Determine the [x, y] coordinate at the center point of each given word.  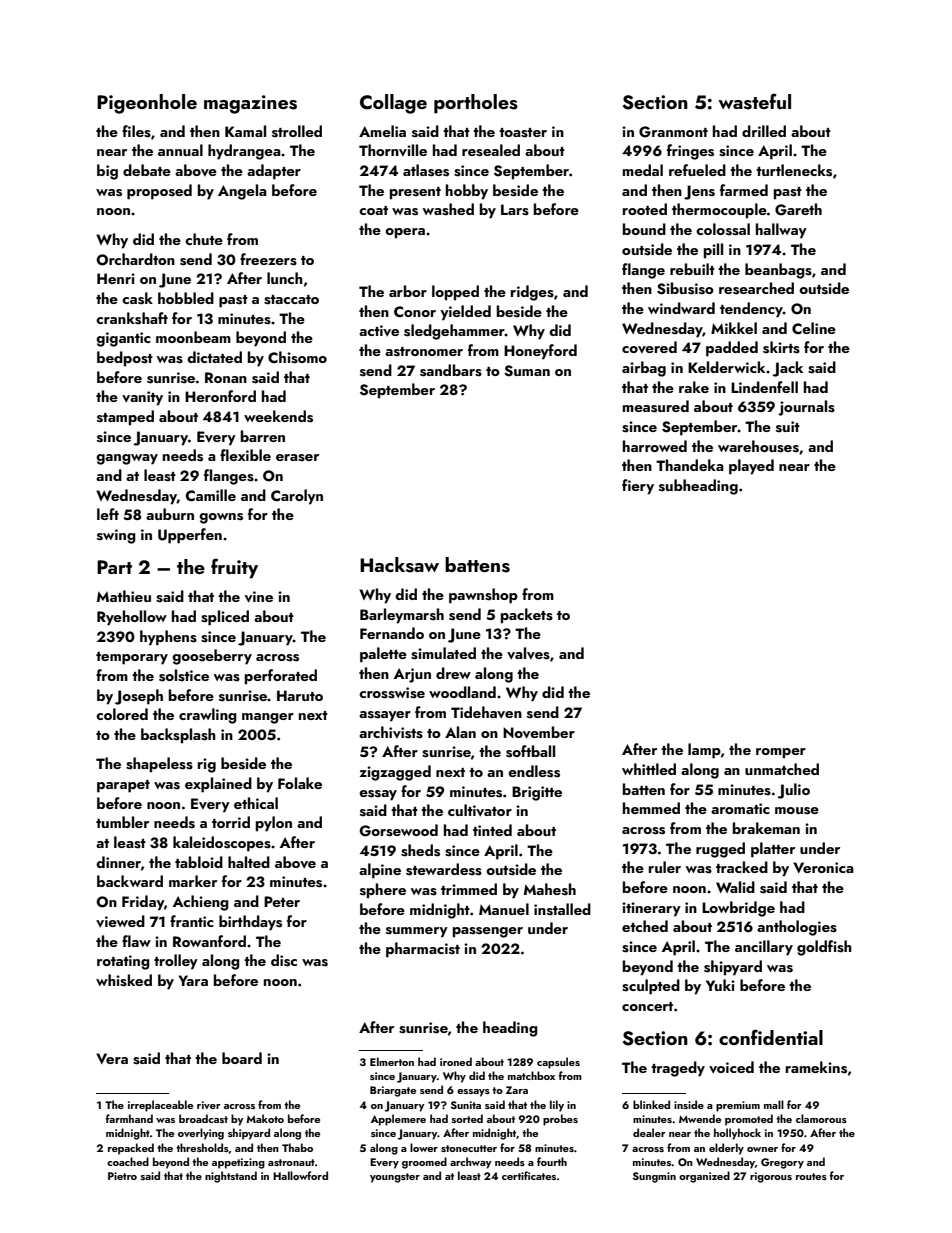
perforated [281, 677]
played [751, 467]
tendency [751, 310]
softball [530, 751]
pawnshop [483, 596]
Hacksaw [399, 565]
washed [448, 209]
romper [781, 753]
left [108, 514]
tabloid [199, 862]
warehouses [758, 446]
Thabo [297, 1147]
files [136, 131]
